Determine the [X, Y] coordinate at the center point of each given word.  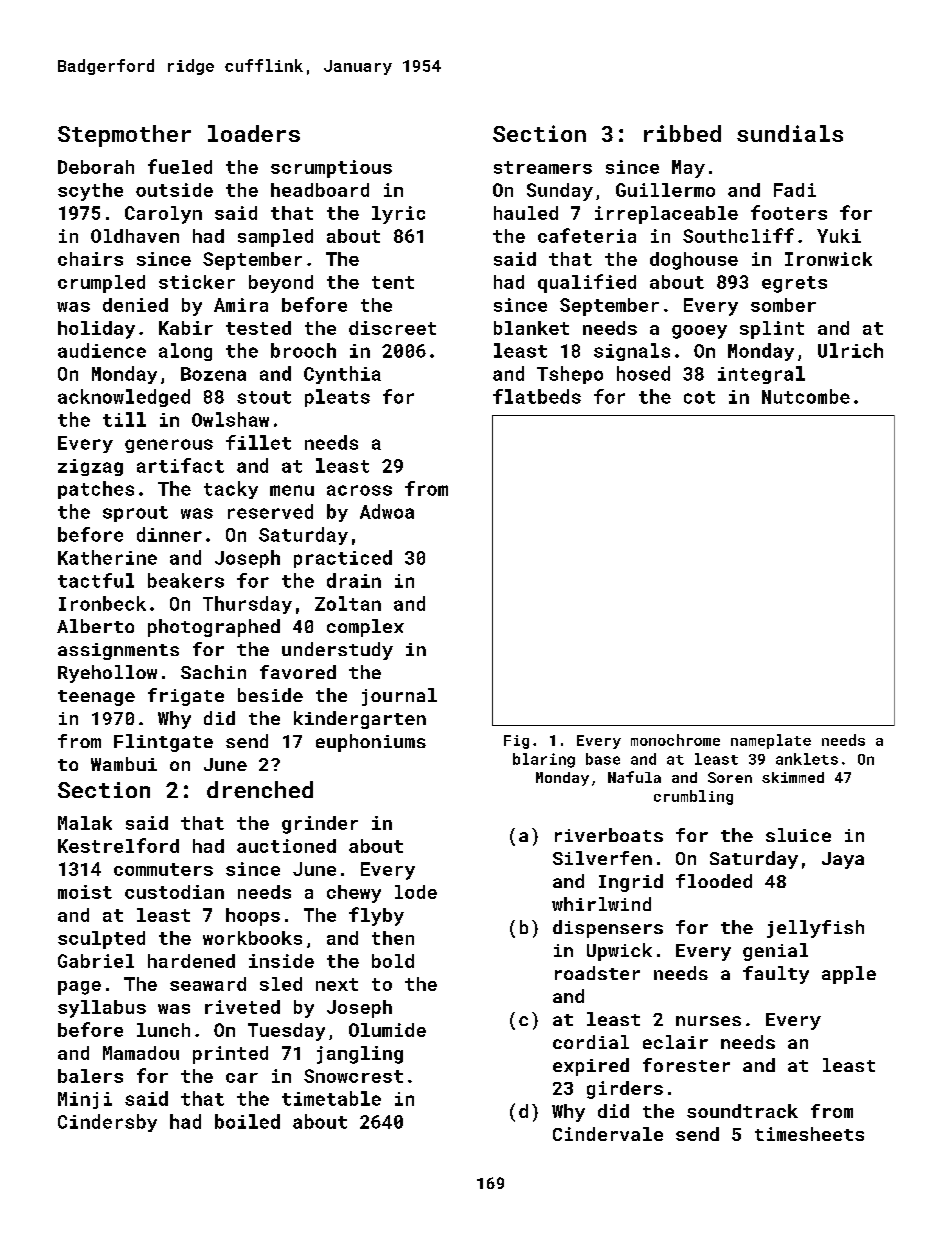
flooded [714, 881]
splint [772, 330]
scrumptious [331, 169]
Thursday [247, 605]
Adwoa [387, 511]
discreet [392, 328]
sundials [790, 133]
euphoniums [371, 743]
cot [699, 397]
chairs [90, 259]
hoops [253, 917]
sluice [798, 835]
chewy [354, 894]
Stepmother [124, 136]
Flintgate [163, 743]
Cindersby [107, 1123]
